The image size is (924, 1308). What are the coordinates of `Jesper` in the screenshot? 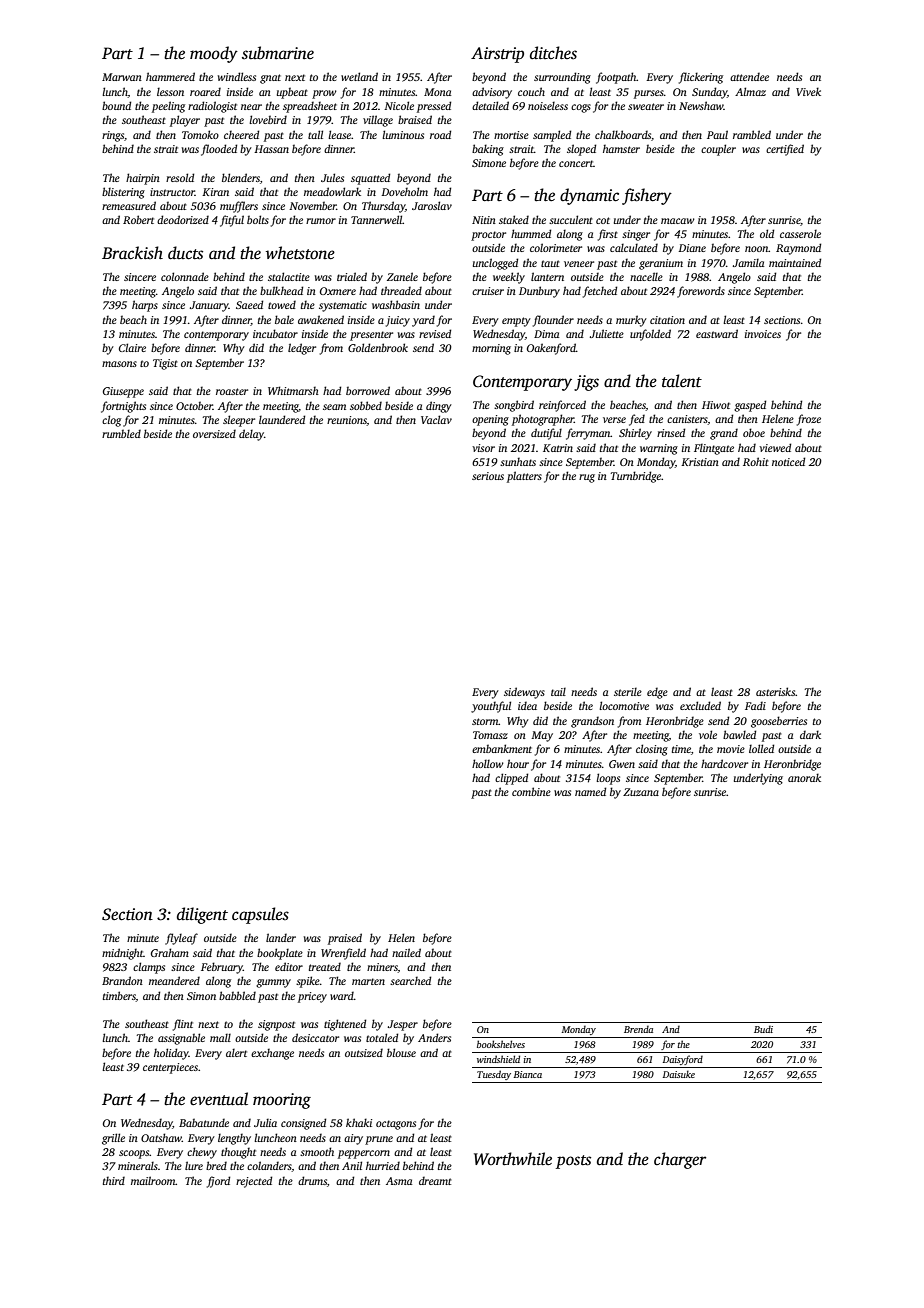 It's located at (403, 1025).
